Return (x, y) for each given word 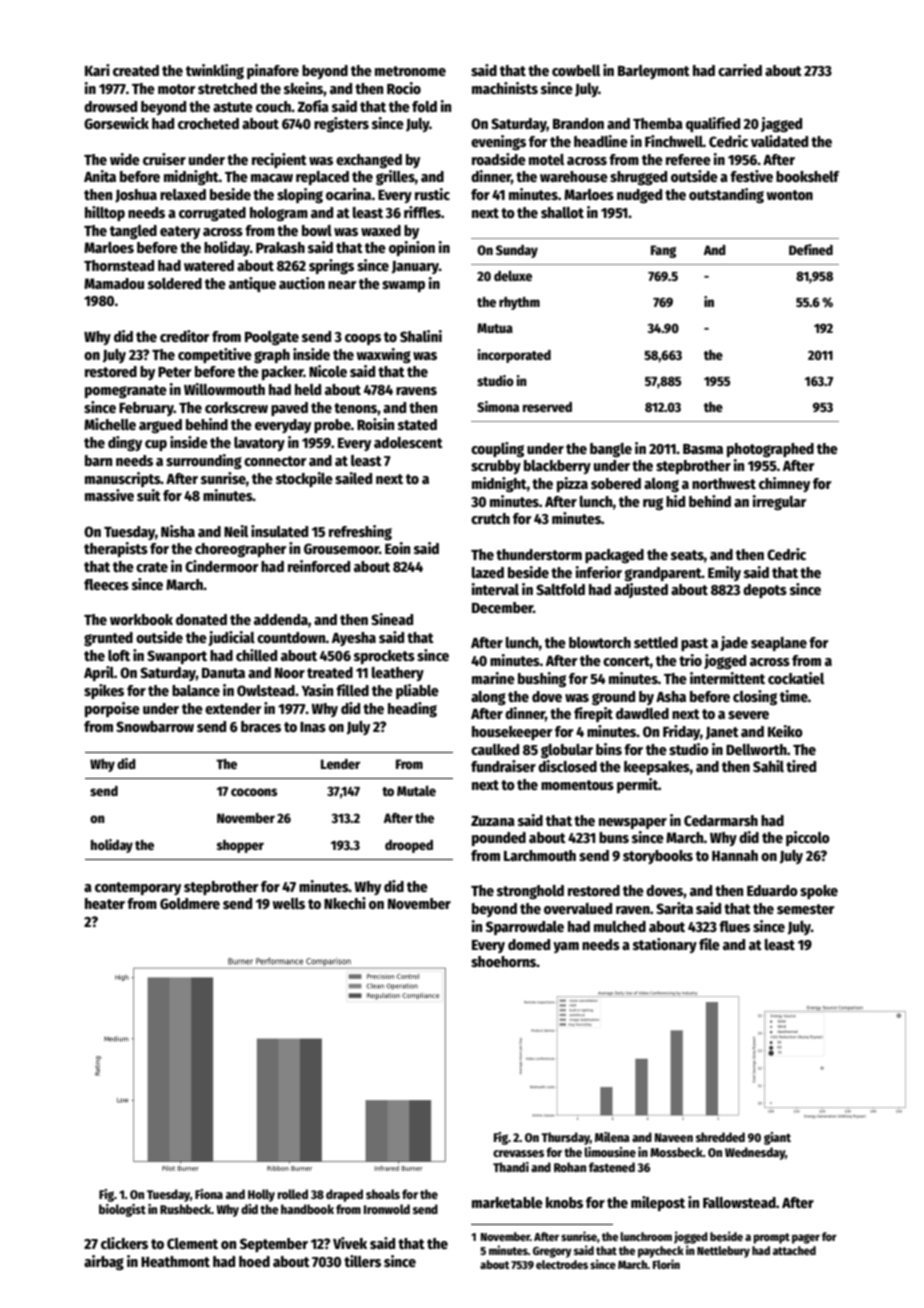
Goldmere (190, 903)
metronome (410, 71)
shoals (383, 1194)
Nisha (178, 531)
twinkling (215, 71)
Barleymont (654, 72)
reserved (547, 407)
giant (777, 1138)
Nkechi (345, 903)
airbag (104, 1263)
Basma (703, 449)
